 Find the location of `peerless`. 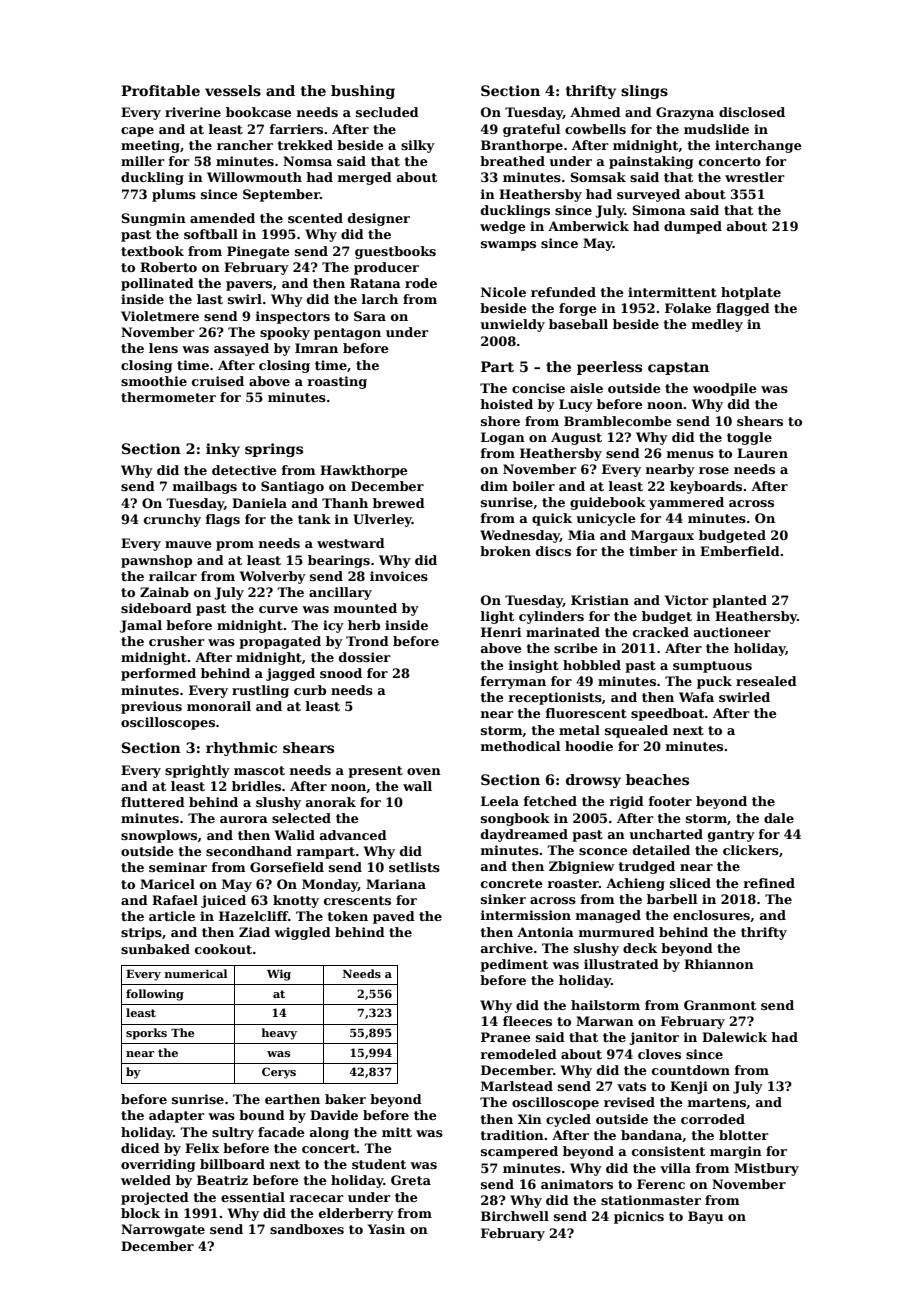

peerless is located at coordinates (609, 368).
